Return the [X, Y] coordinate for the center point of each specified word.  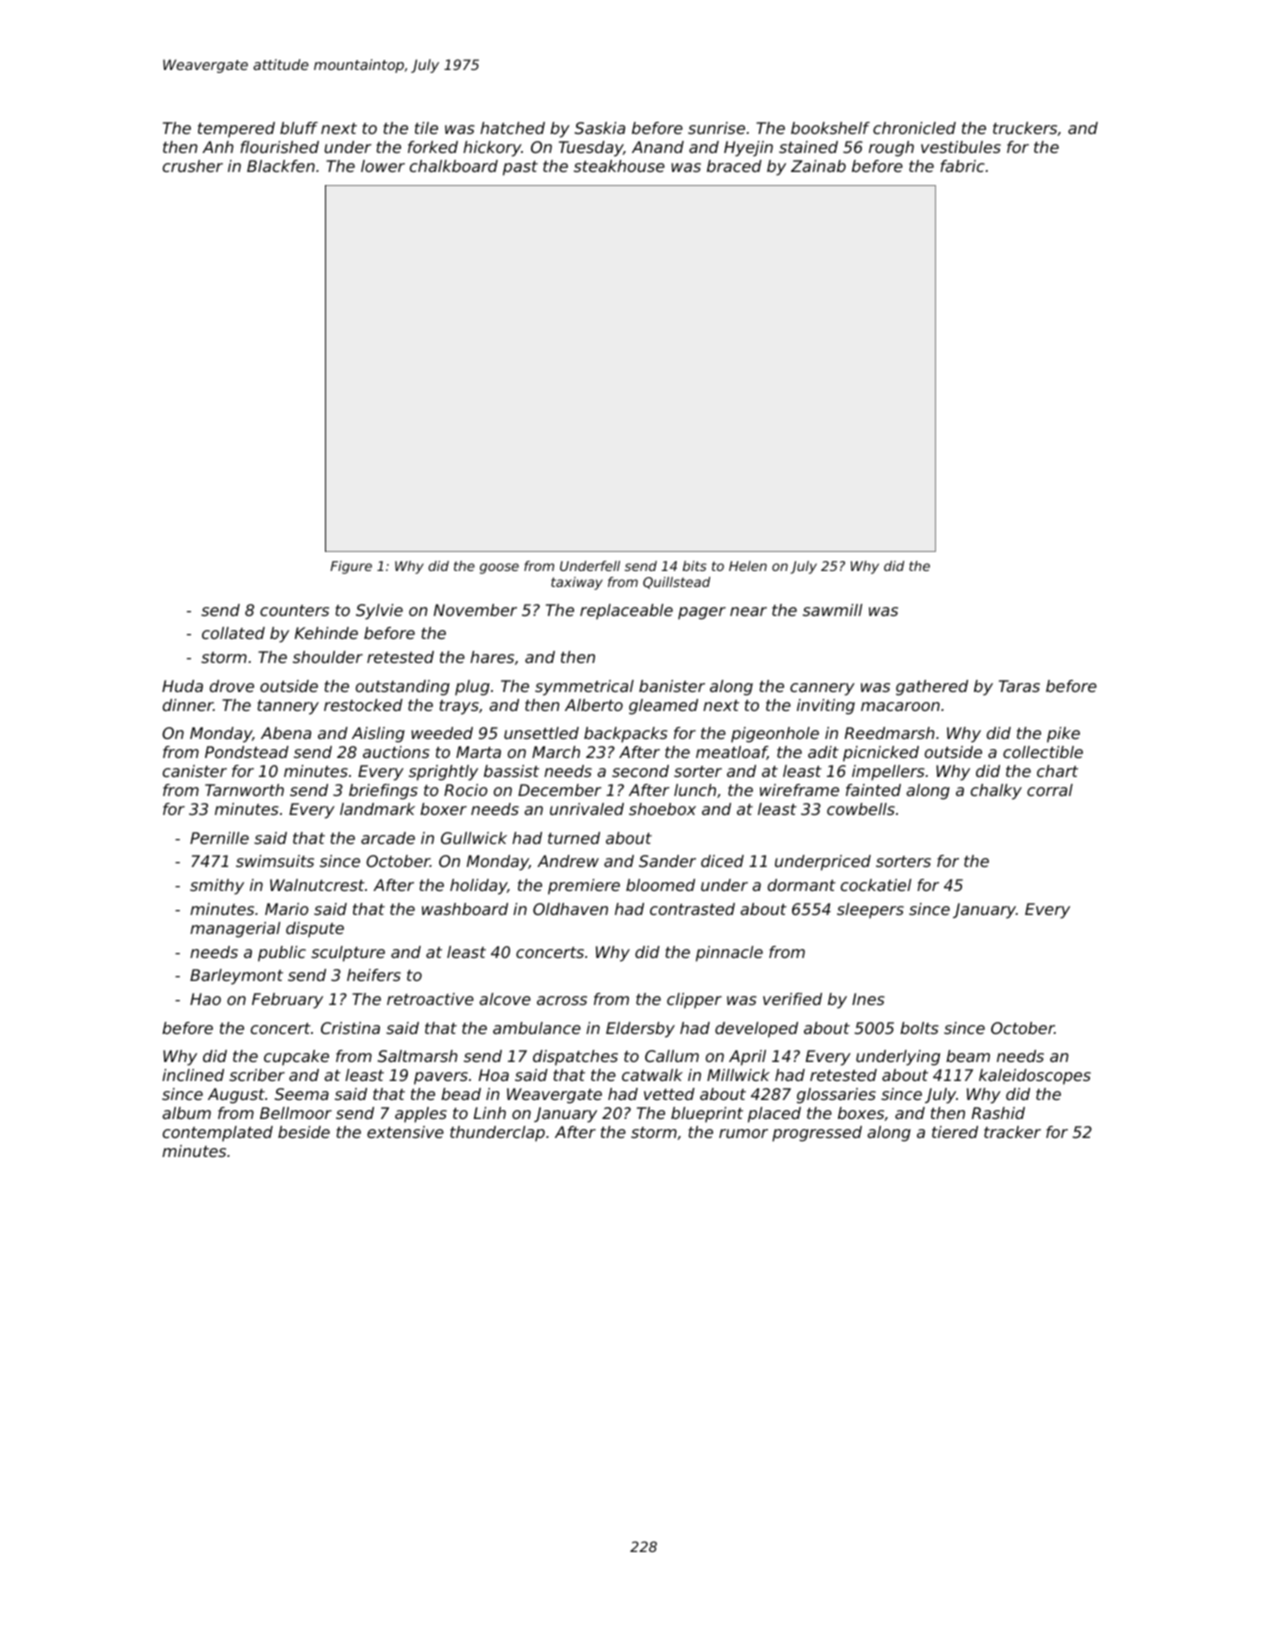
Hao [205, 999]
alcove [505, 999]
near [748, 611]
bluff [299, 128]
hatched [512, 128]
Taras [1019, 686]
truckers [1025, 128]
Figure [351, 567]
